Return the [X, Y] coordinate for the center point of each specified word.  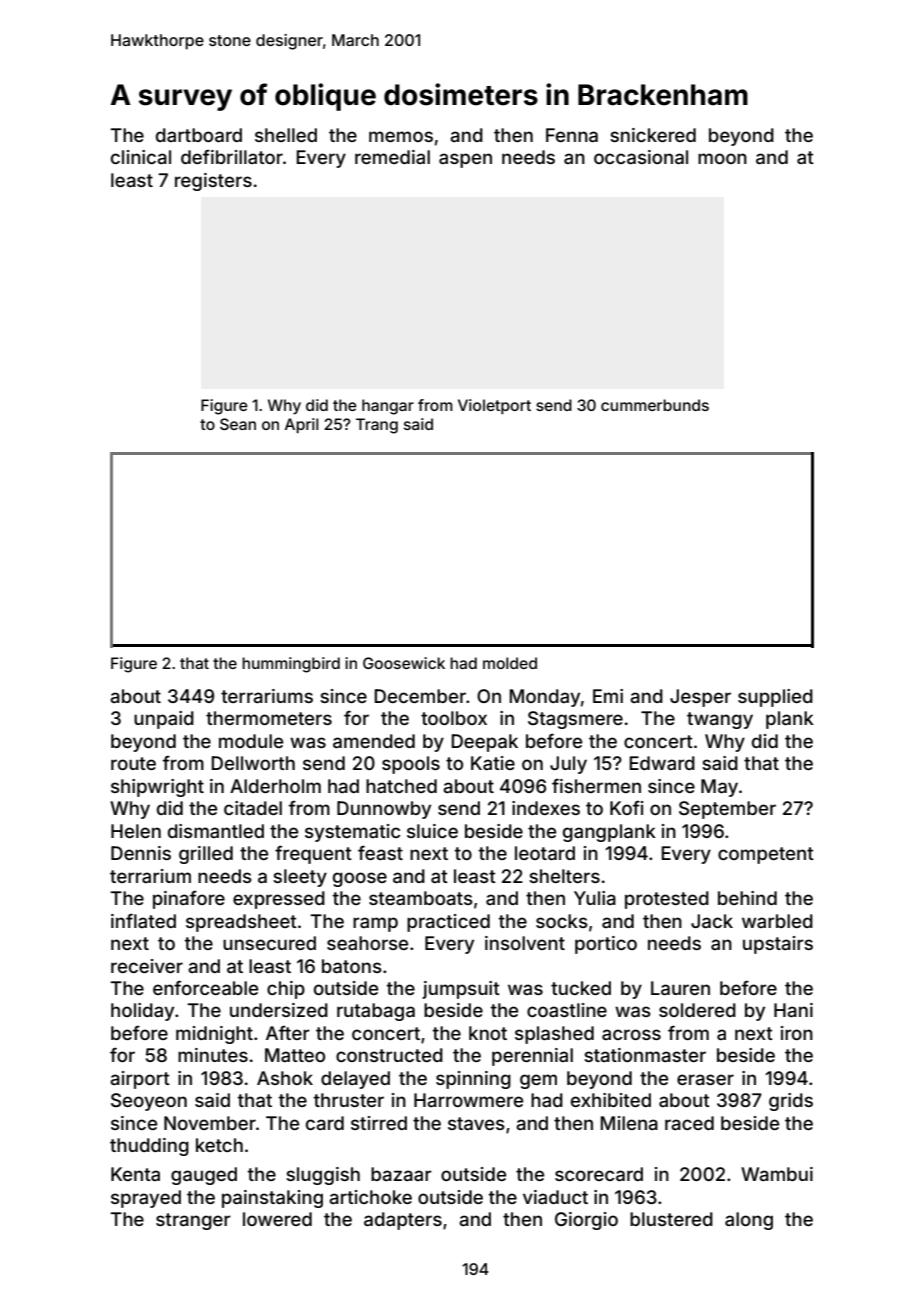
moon [722, 158]
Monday [544, 698]
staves [476, 1123]
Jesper [700, 698]
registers [213, 182]
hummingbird [291, 665]
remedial [392, 157]
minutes [213, 1055]
